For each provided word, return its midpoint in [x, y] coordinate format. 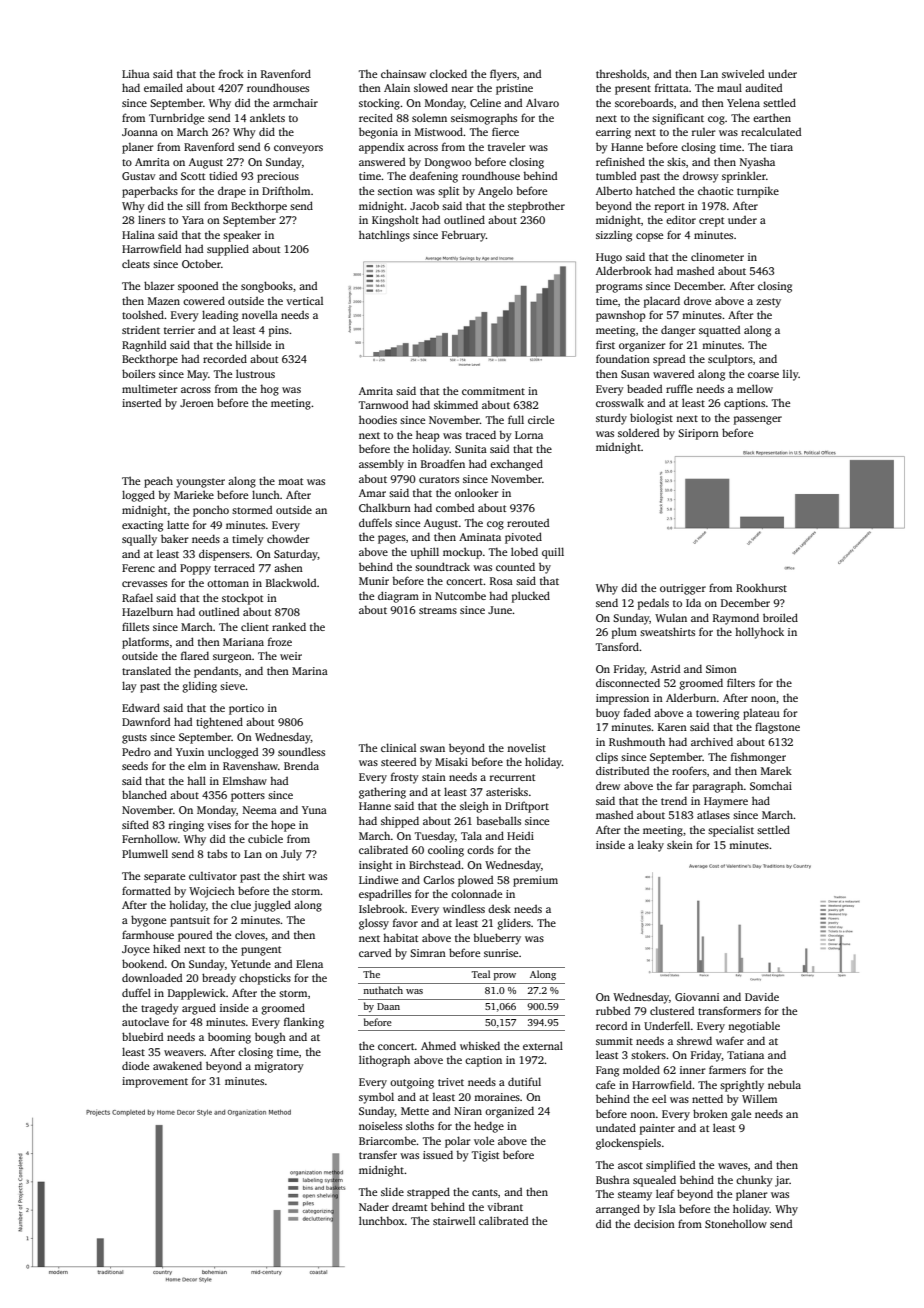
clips [607, 758]
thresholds [621, 73]
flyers [503, 75]
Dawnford [146, 721]
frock [231, 73]
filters [741, 682]
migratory [279, 1067]
